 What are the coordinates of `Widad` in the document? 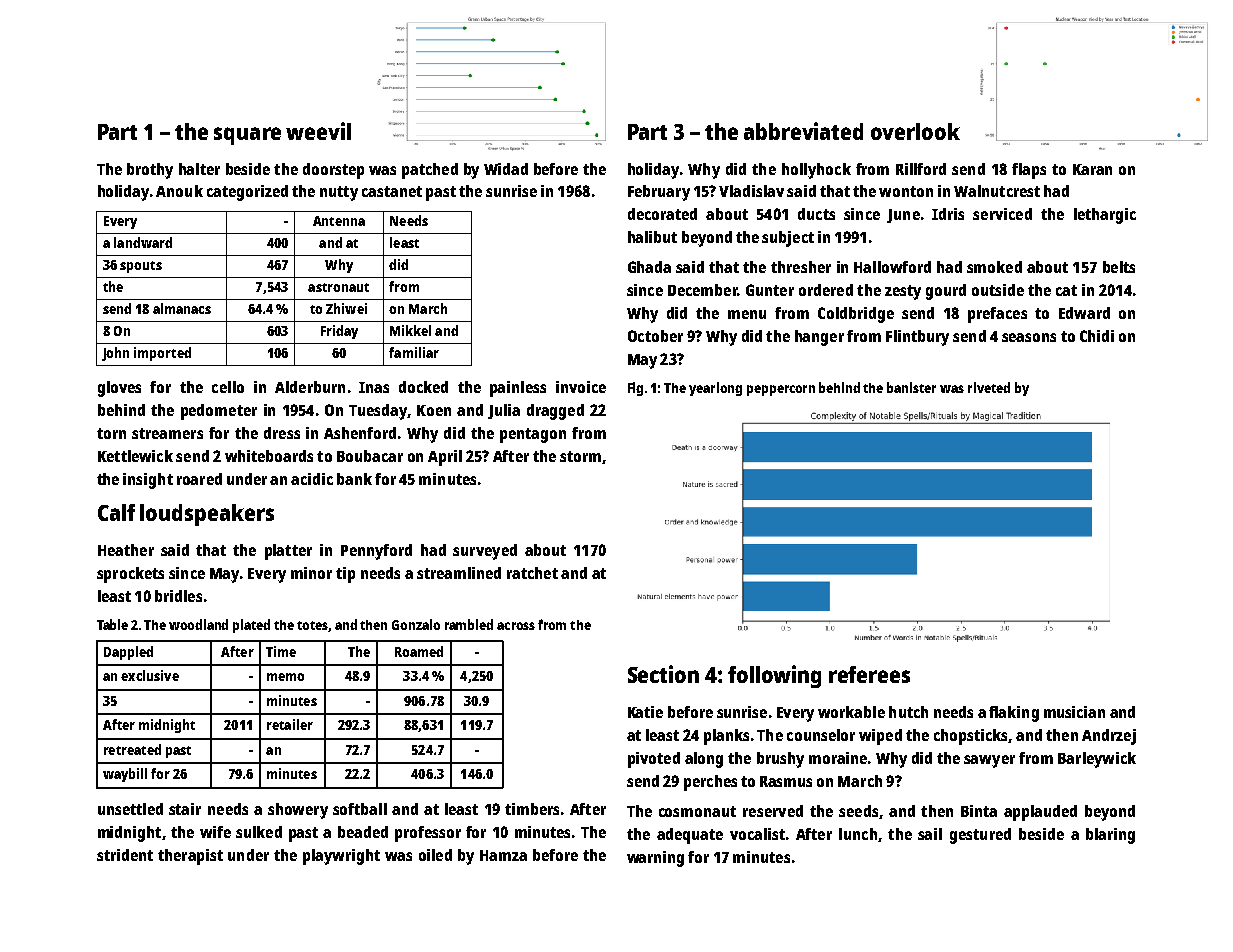 It's located at (506, 169).
